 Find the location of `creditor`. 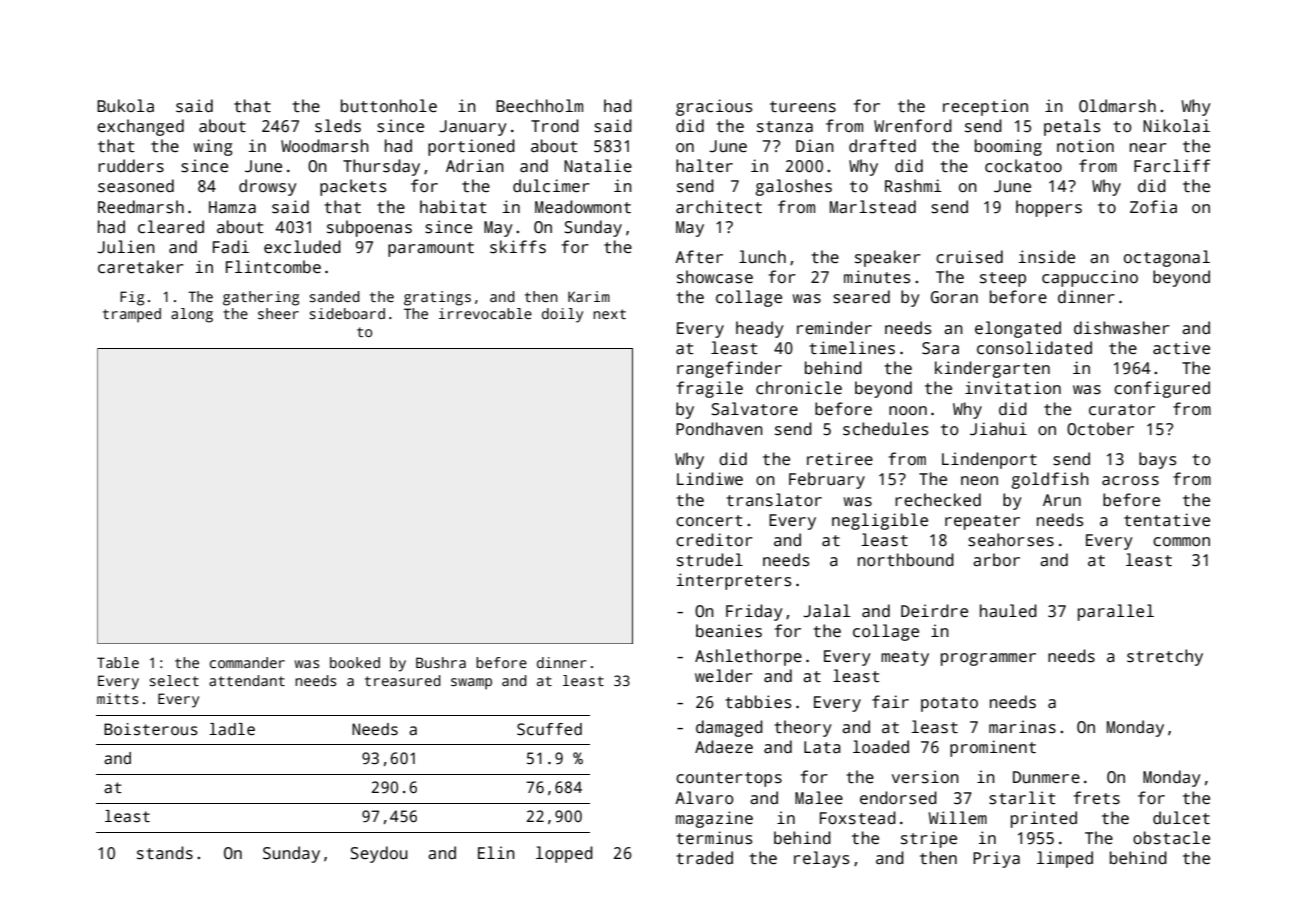

creditor is located at coordinates (714, 540).
